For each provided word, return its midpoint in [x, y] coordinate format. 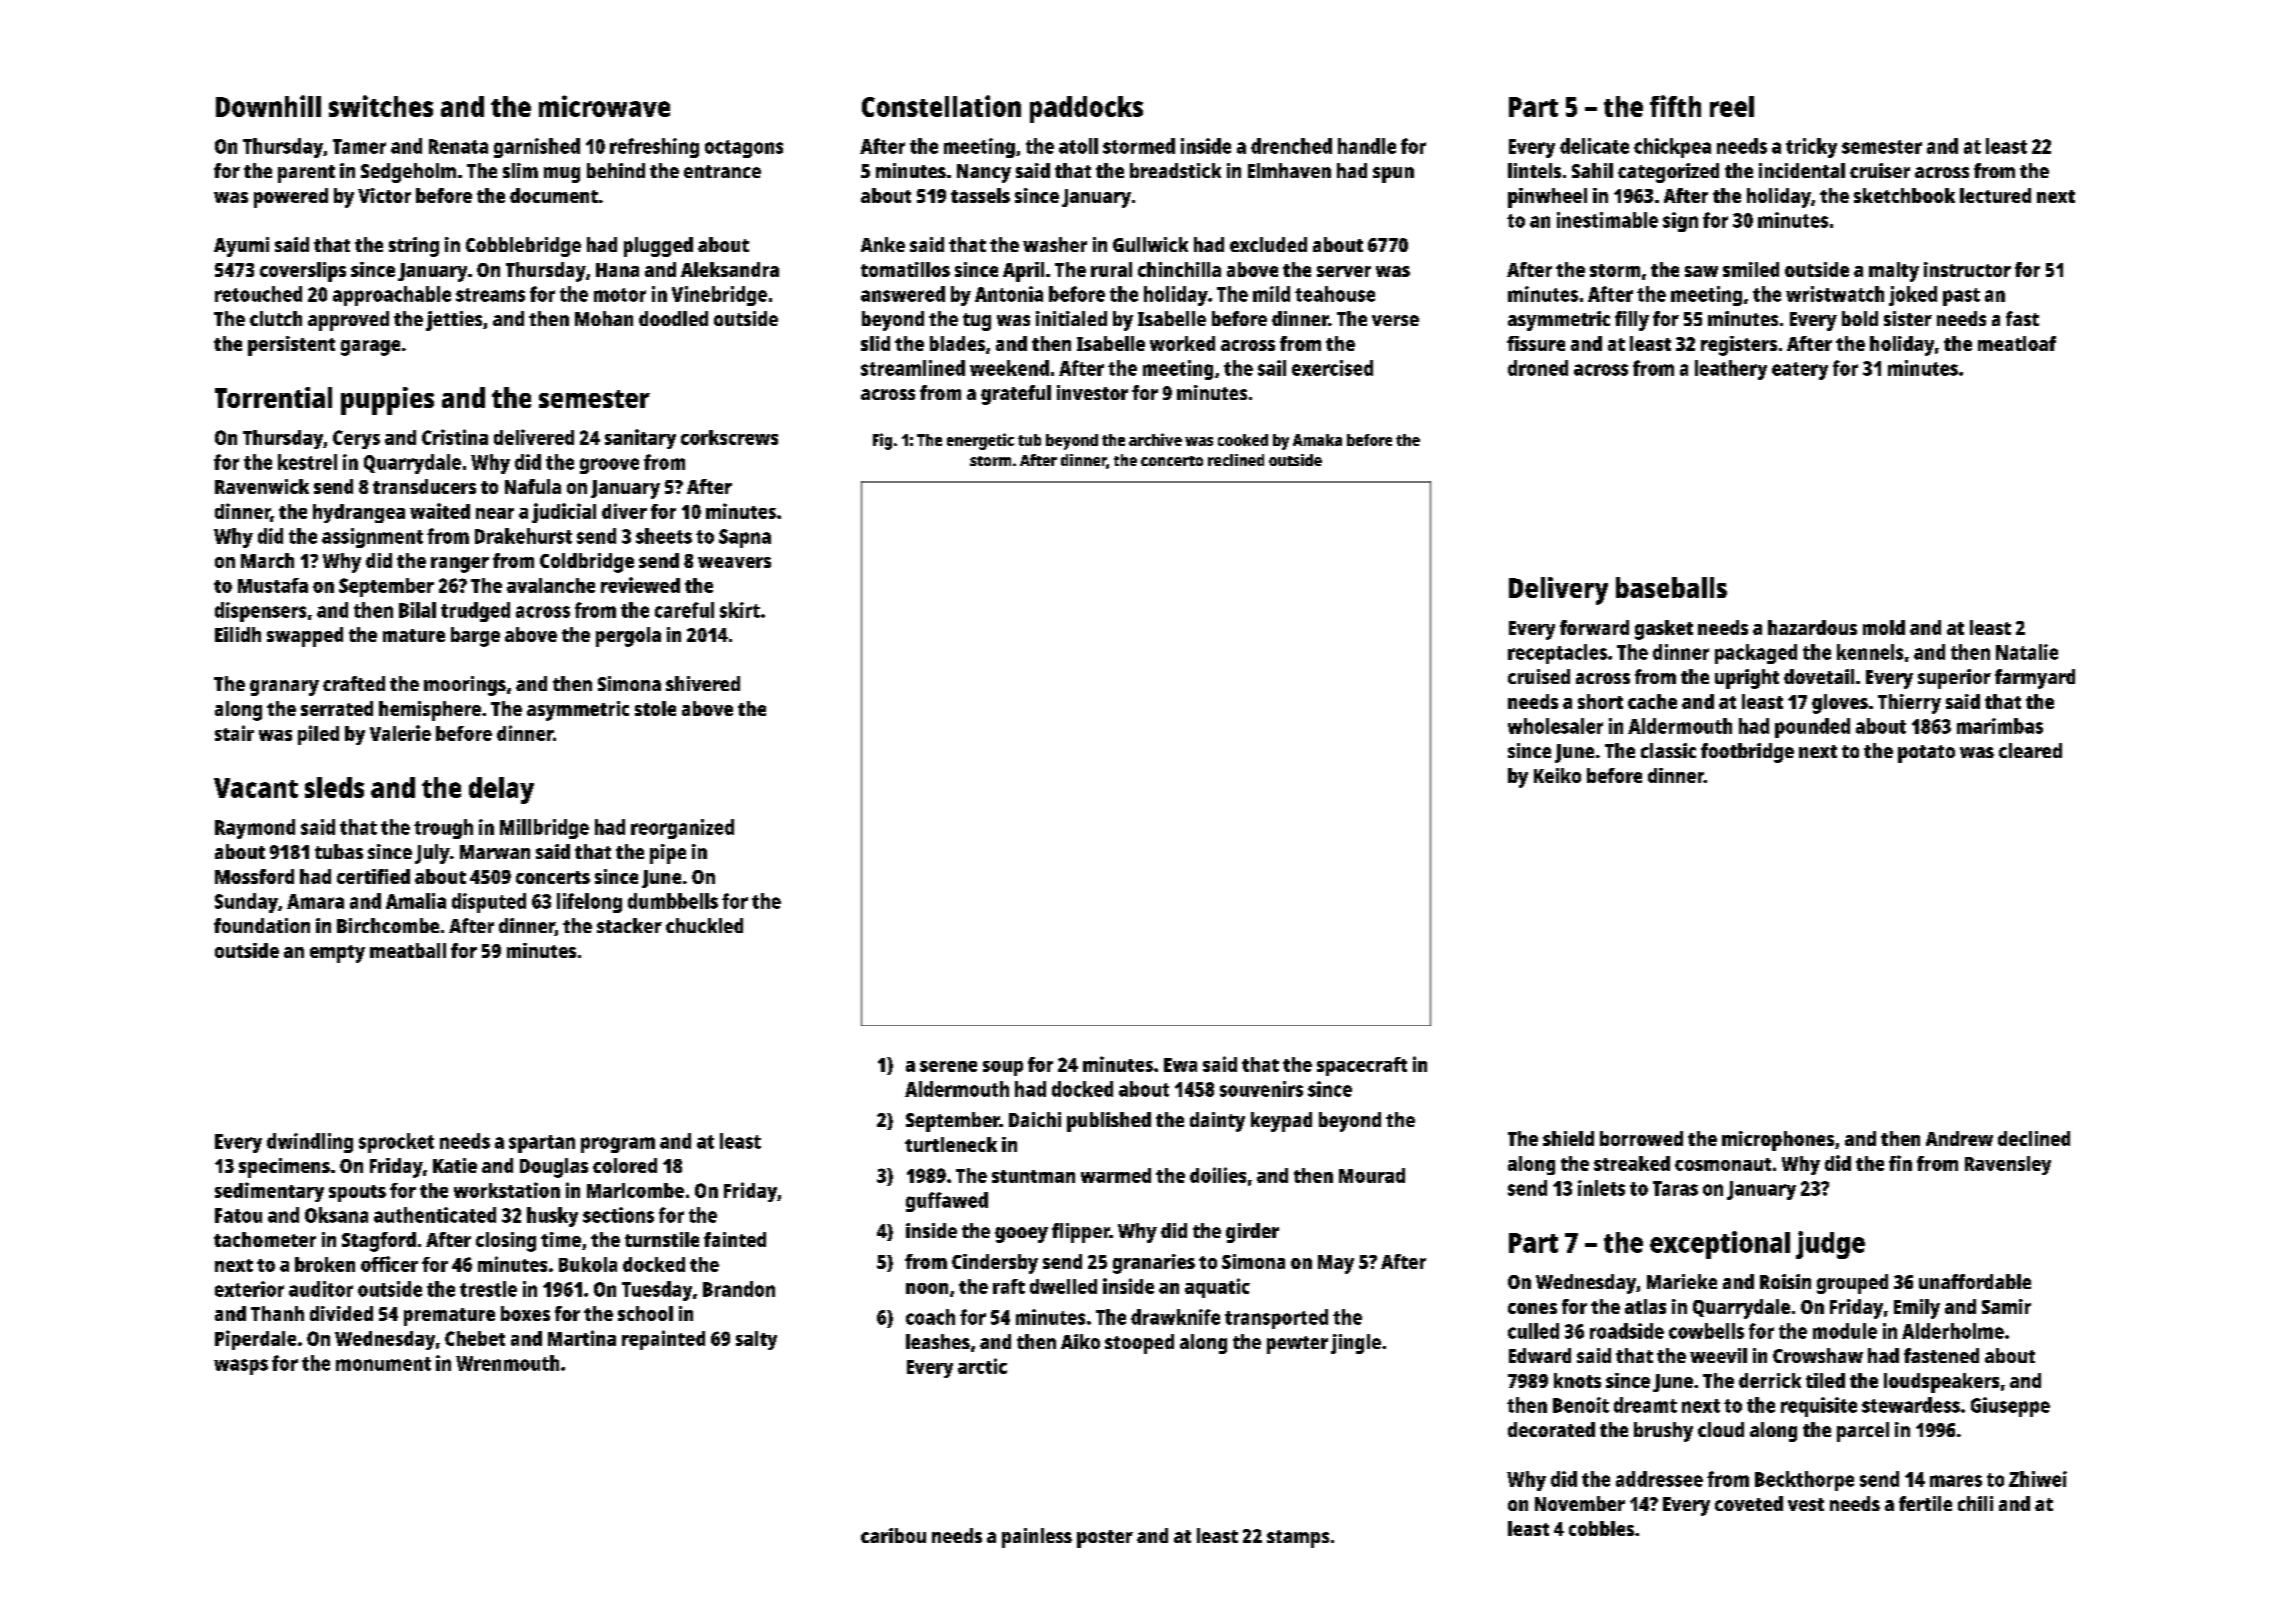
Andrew [1959, 1138]
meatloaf [2017, 343]
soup [1003, 1068]
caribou [893, 1535]
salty [756, 1340]
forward [1594, 627]
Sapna [745, 538]
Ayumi [241, 247]
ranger [460, 565]
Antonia [1009, 294]
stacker [629, 925]
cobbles [1601, 1528]
